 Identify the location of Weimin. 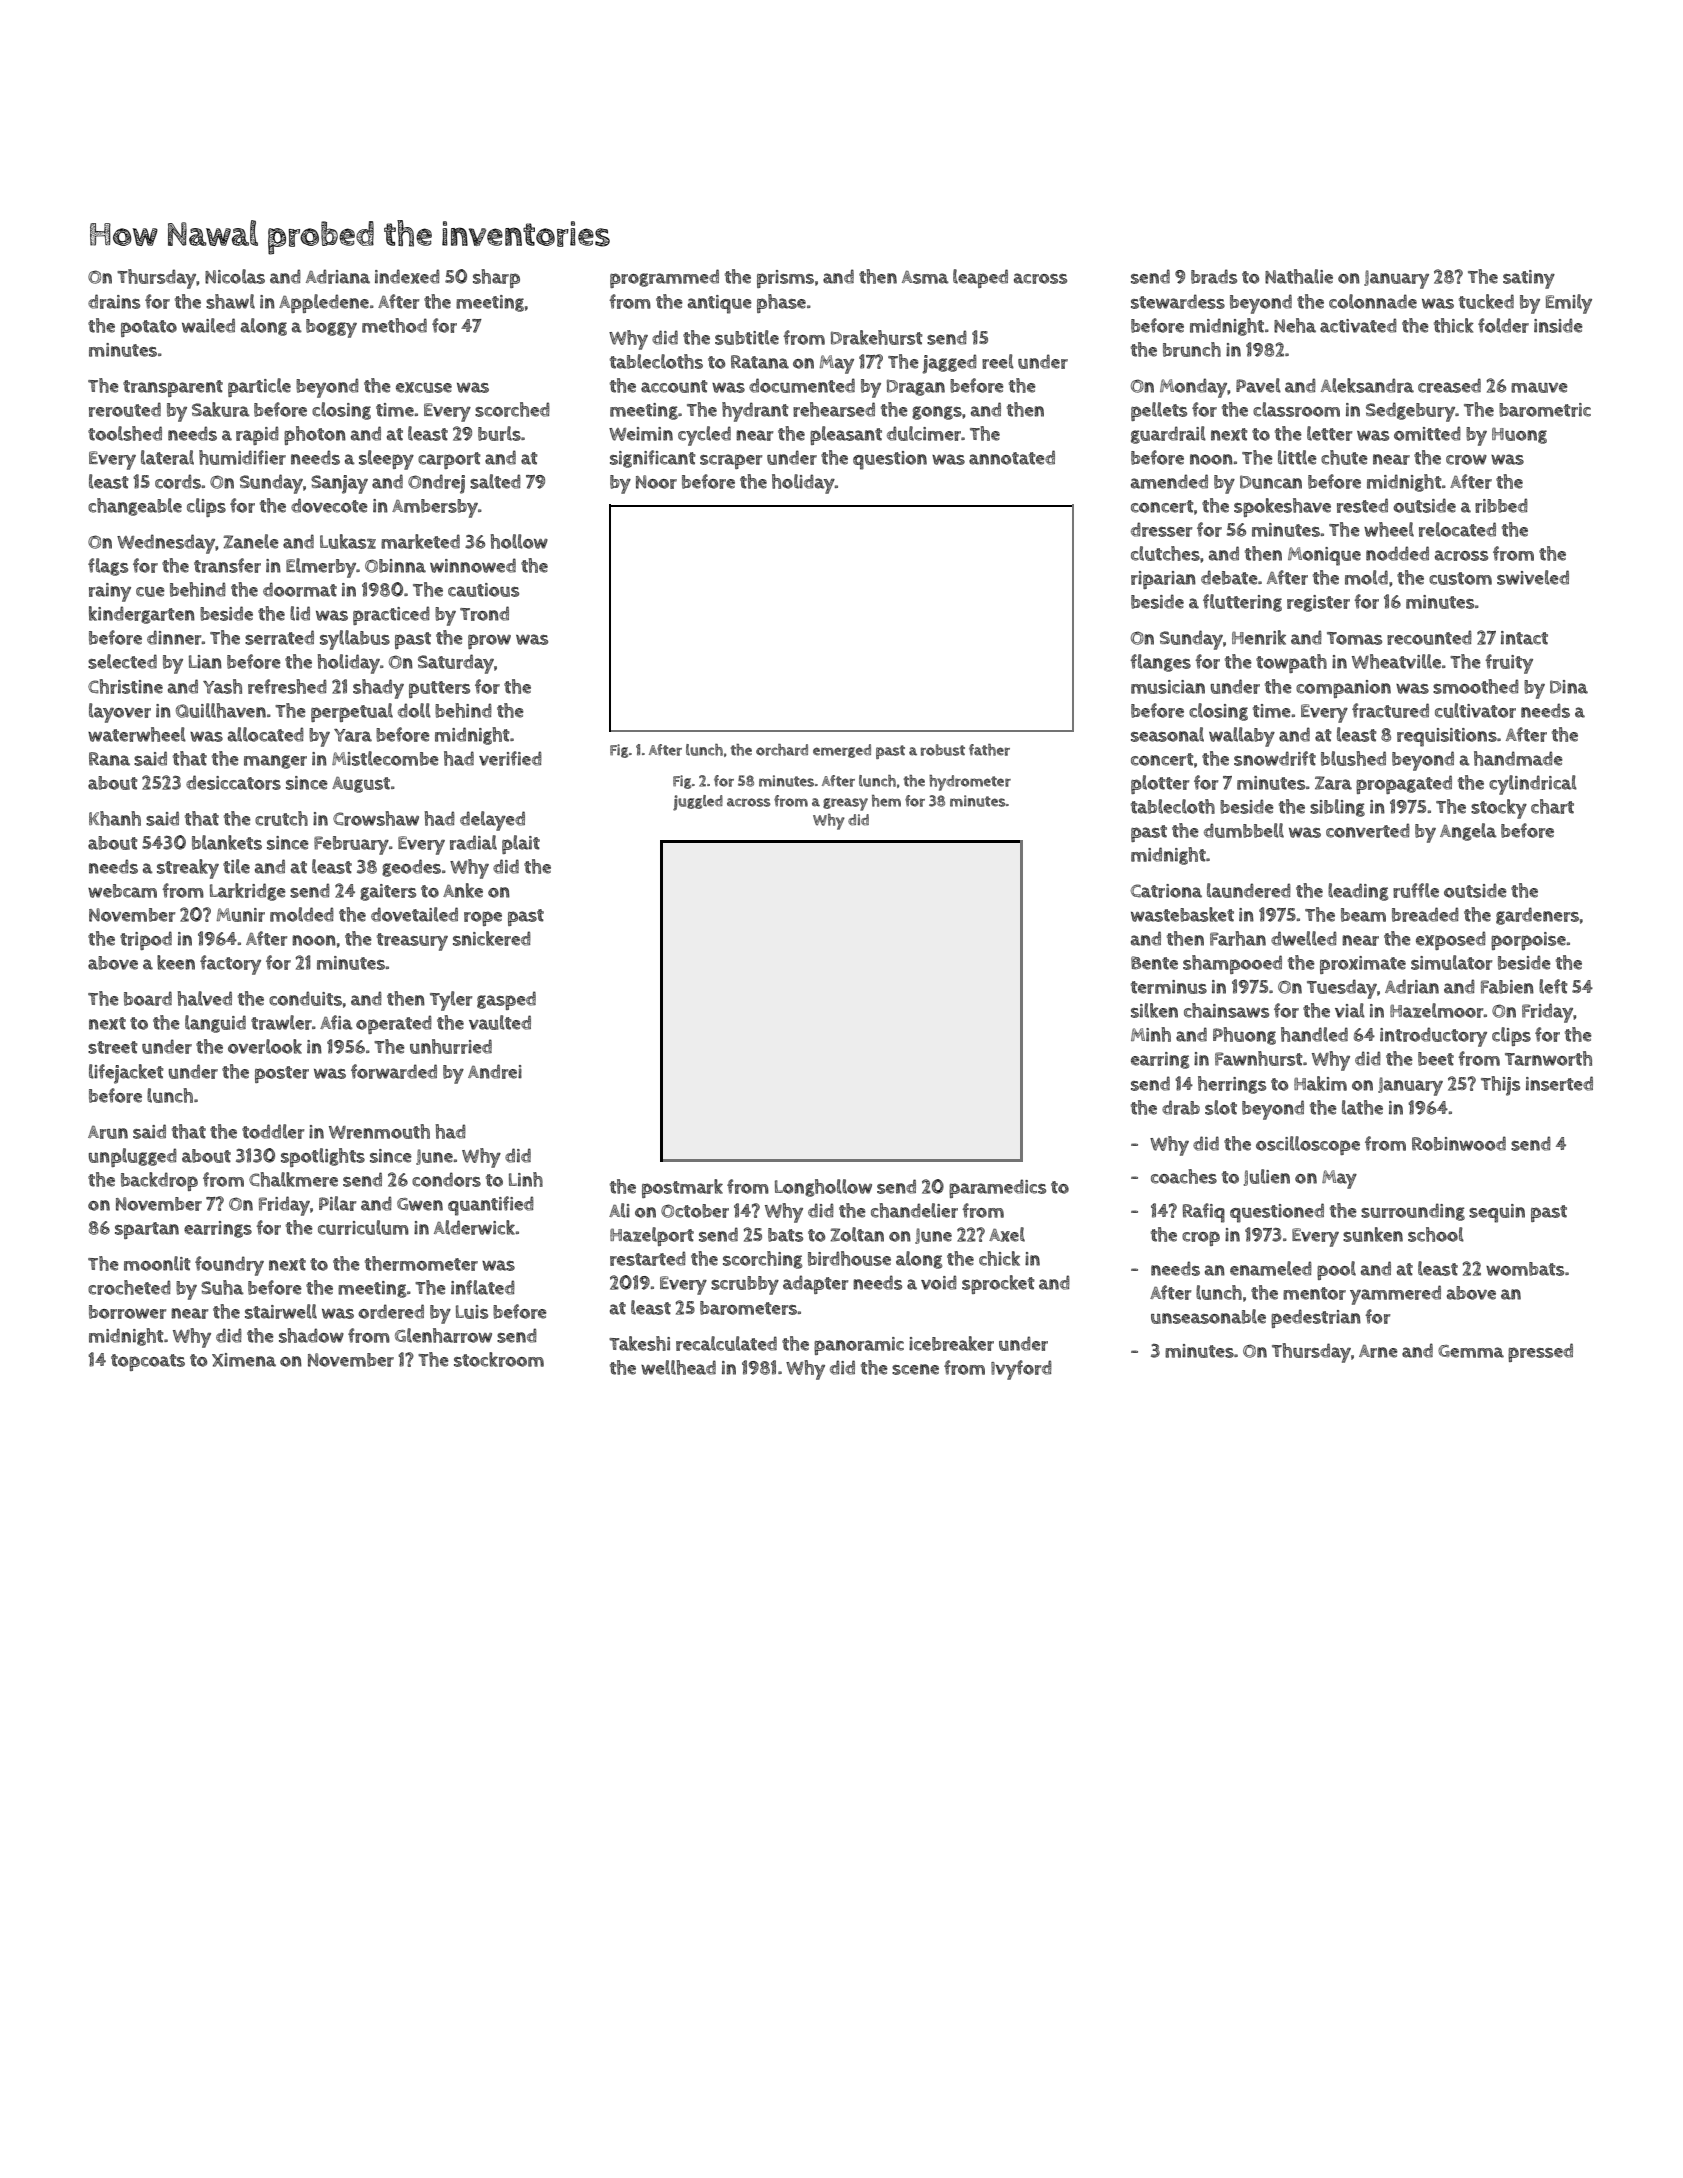
(641, 434).
